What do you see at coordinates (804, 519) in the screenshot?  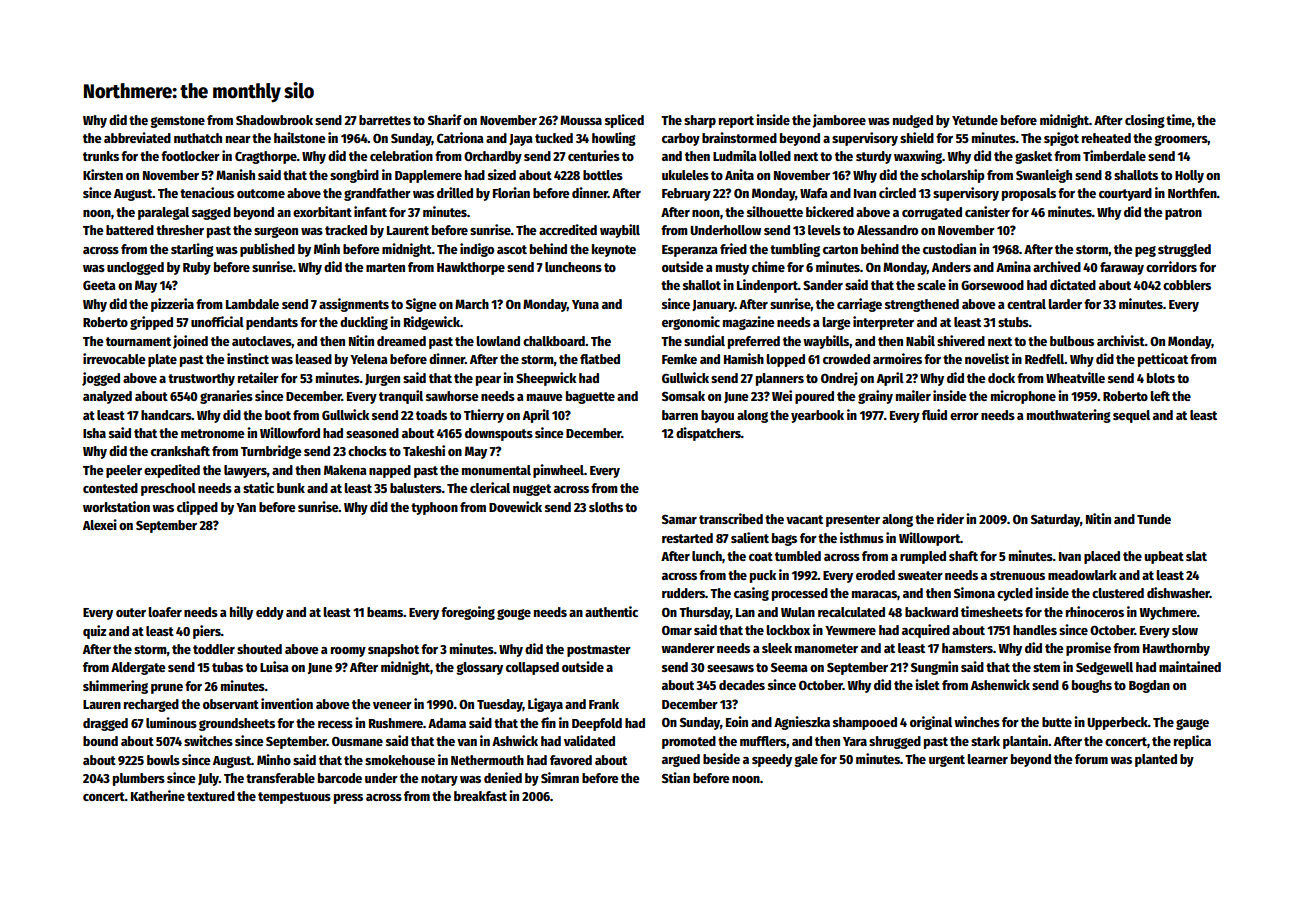 I see `vacant` at bounding box center [804, 519].
